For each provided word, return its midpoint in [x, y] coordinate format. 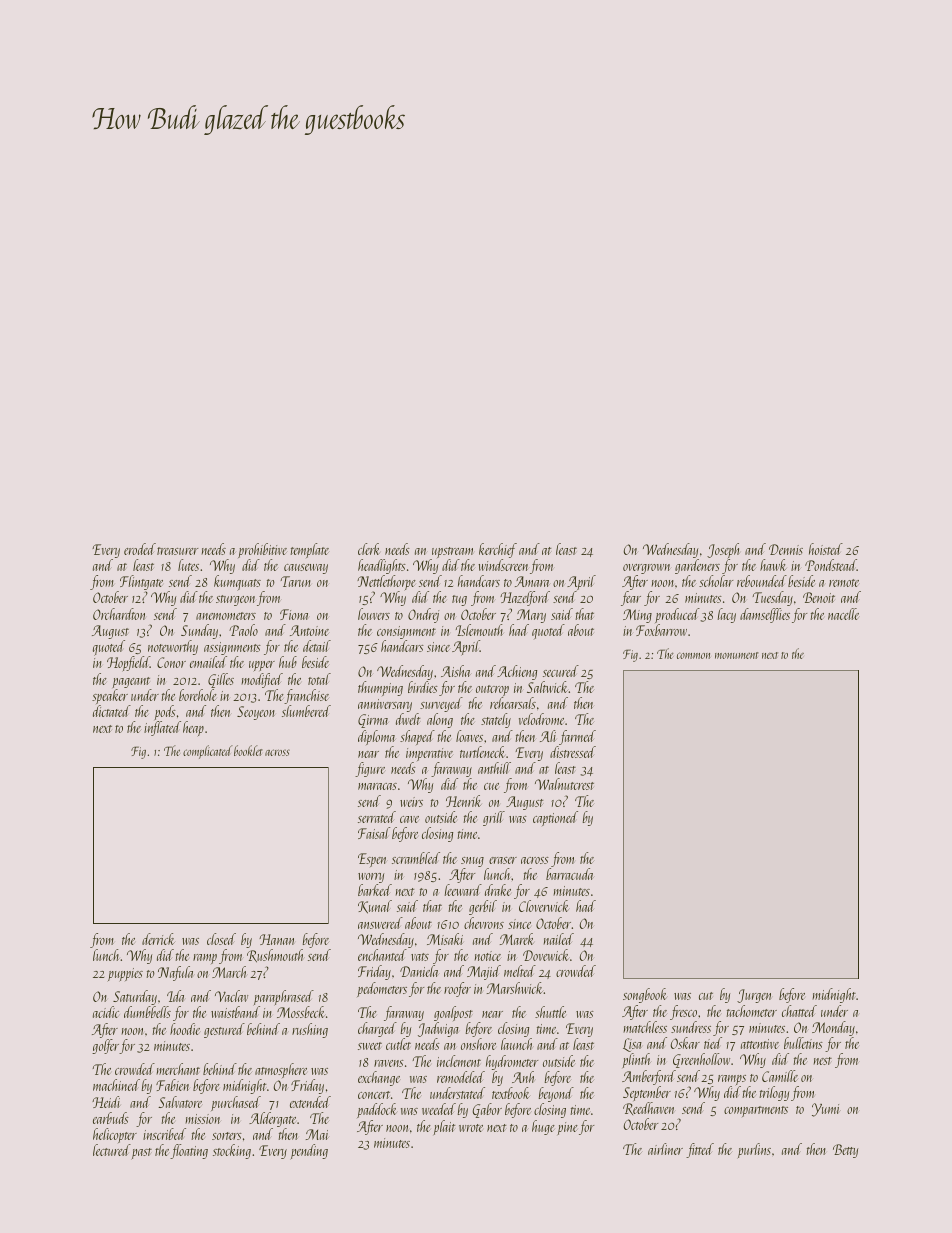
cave [409, 819]
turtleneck [482, 752]
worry [371, 878]
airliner [665, 1149]
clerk [369, 549]
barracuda [570, 874]
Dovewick [546, 955]
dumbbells [147, 1012]
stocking [232, 1151]
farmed [577, 737]
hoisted [826, 549]
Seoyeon [256, 713]
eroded [140, 549]
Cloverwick [544, 906]
